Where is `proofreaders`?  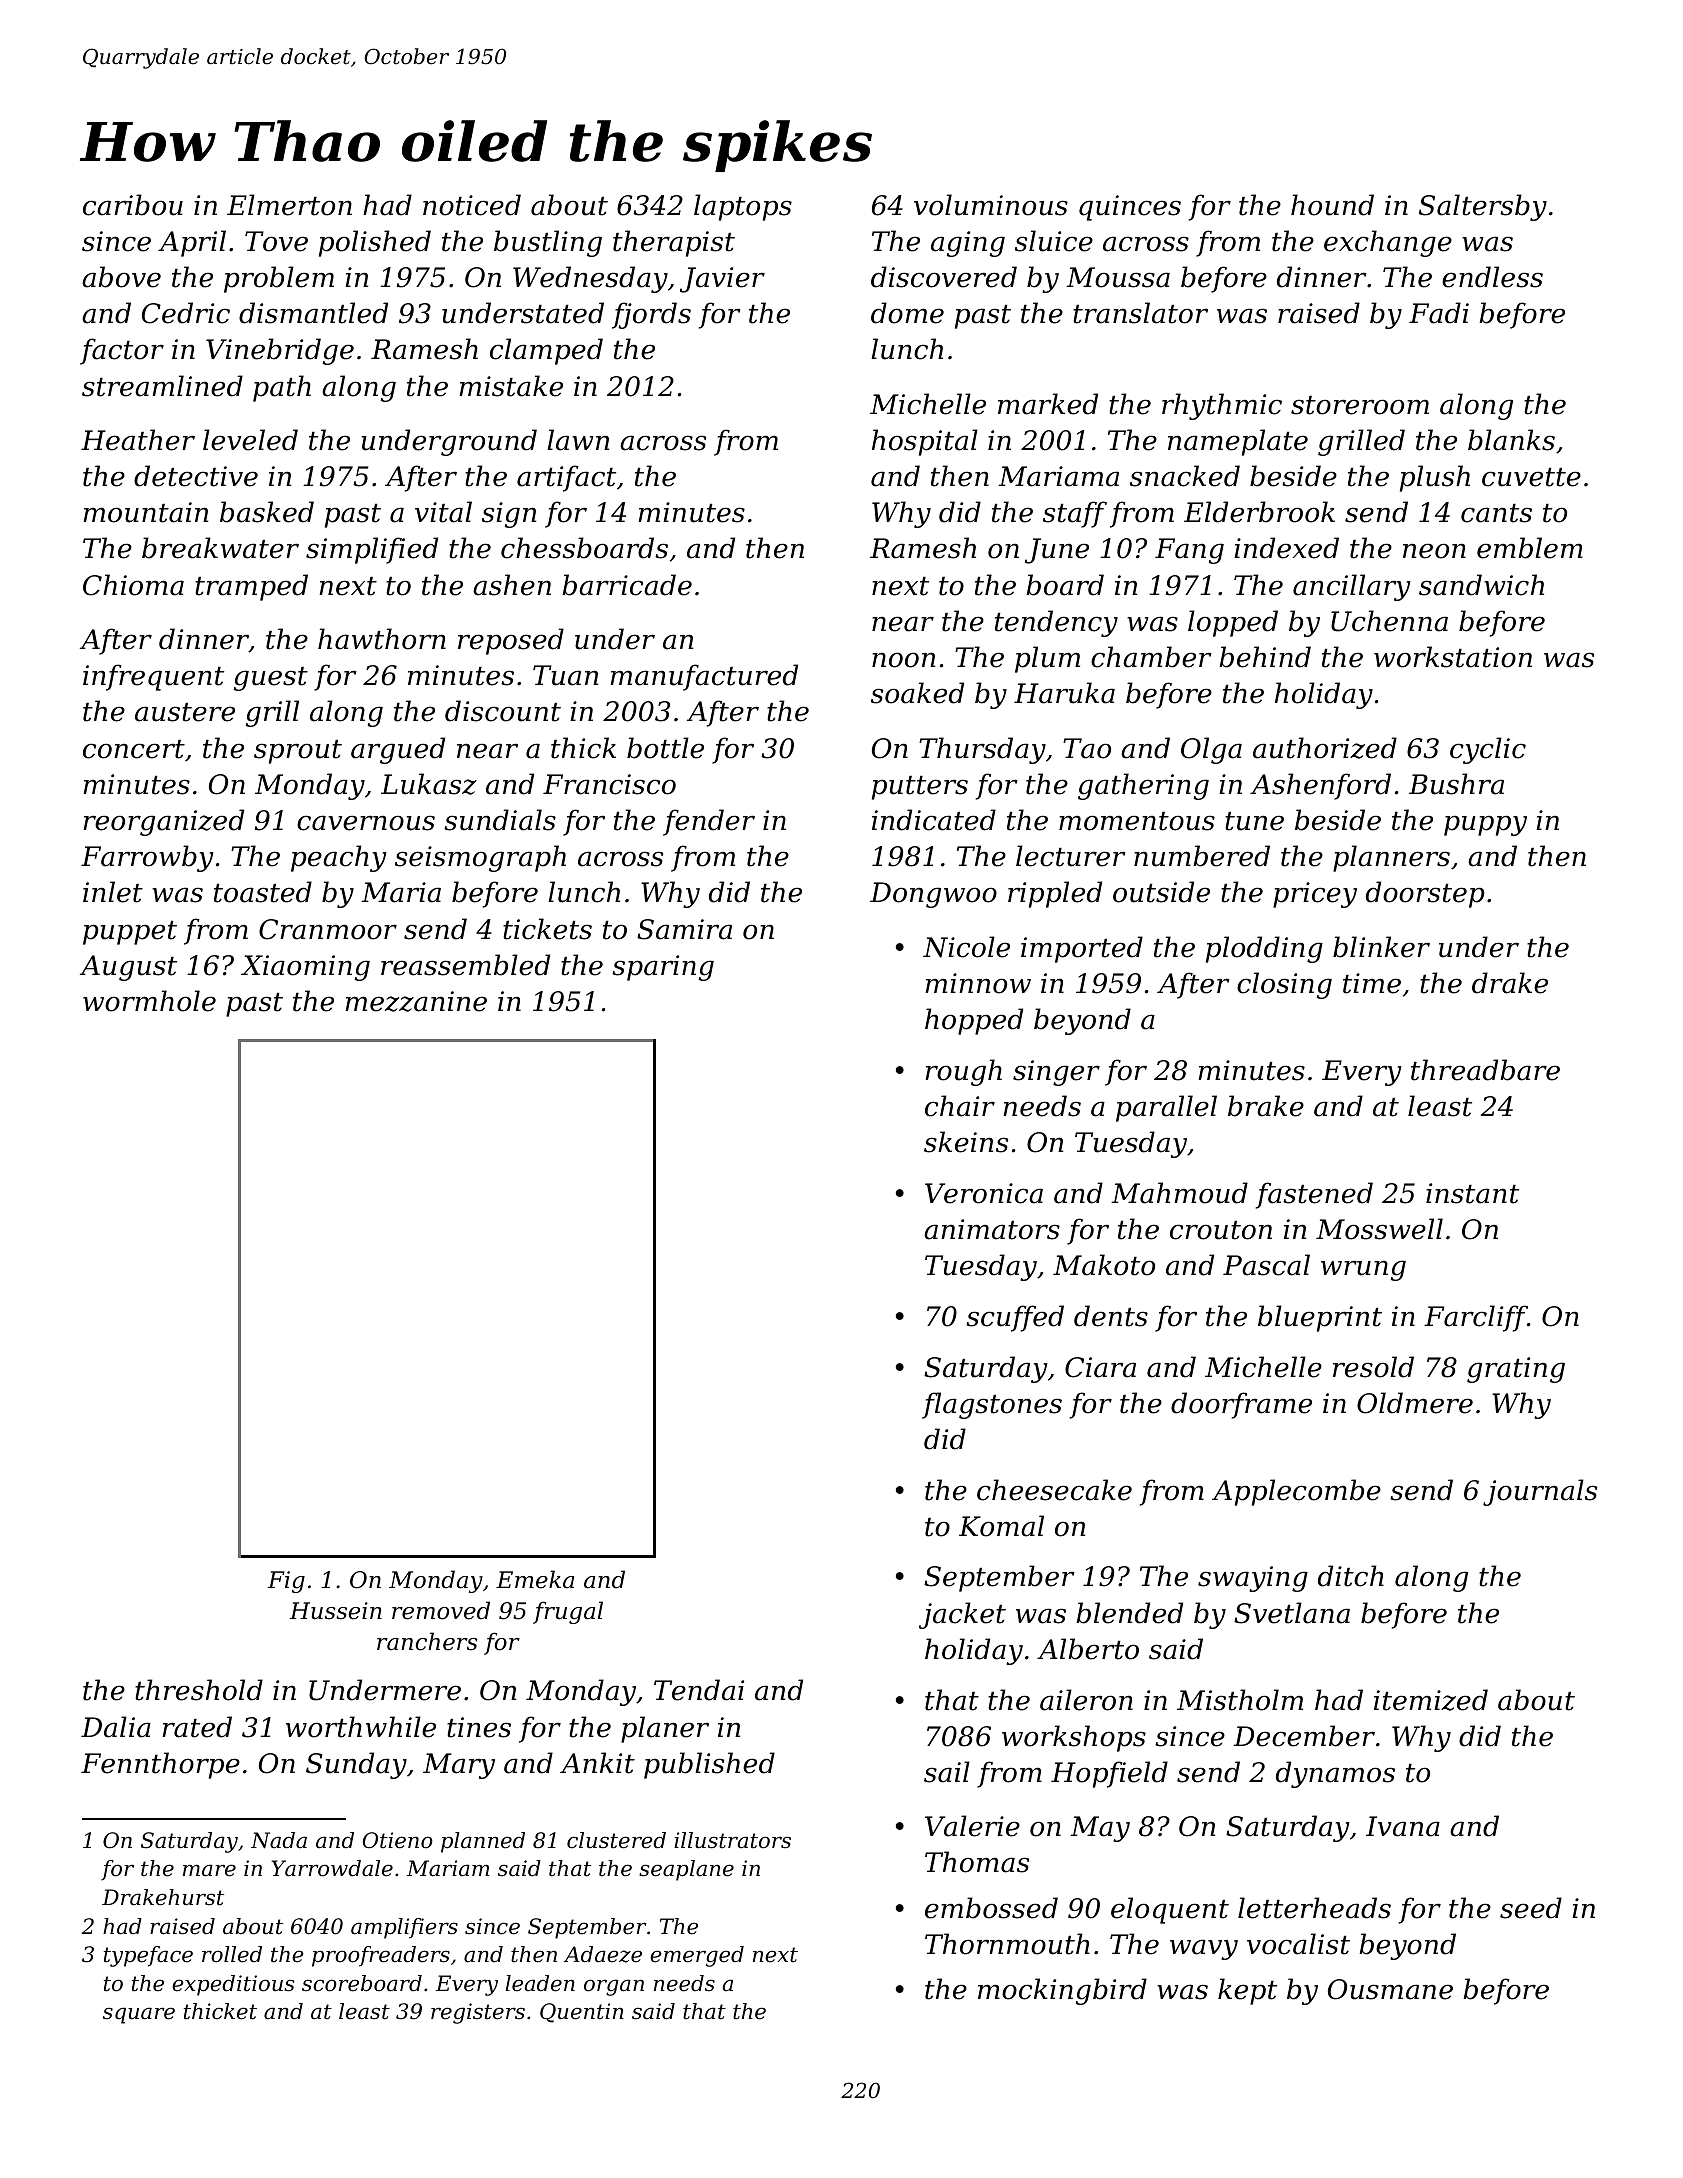
proofreaders is located at coordinates (381, 1956).
